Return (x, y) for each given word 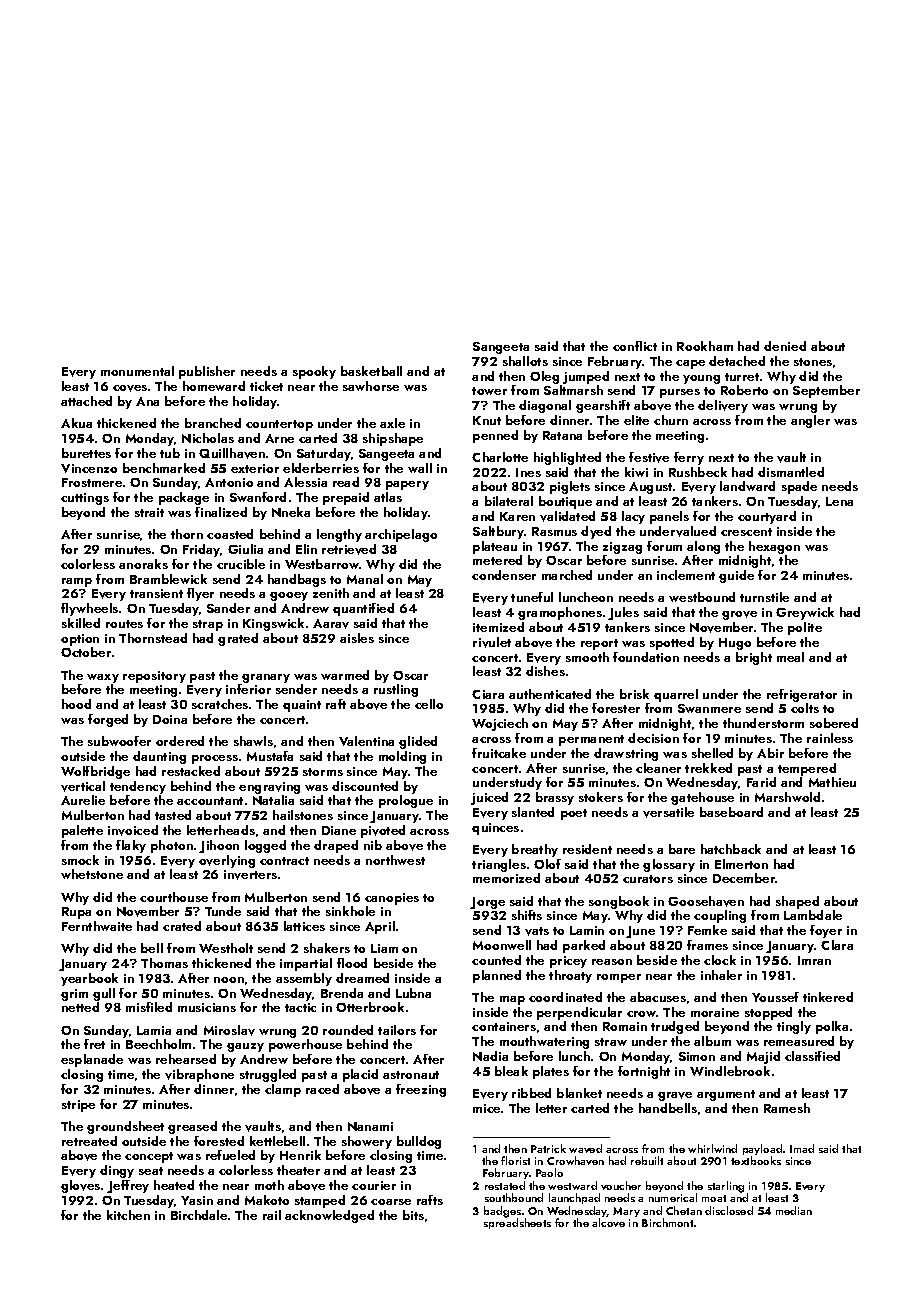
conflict (635, 346)
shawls (253, 741)
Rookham (705, 346)
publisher (207, 372)
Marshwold (787, 797)
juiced (489, 798)
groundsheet (125, 1127)
